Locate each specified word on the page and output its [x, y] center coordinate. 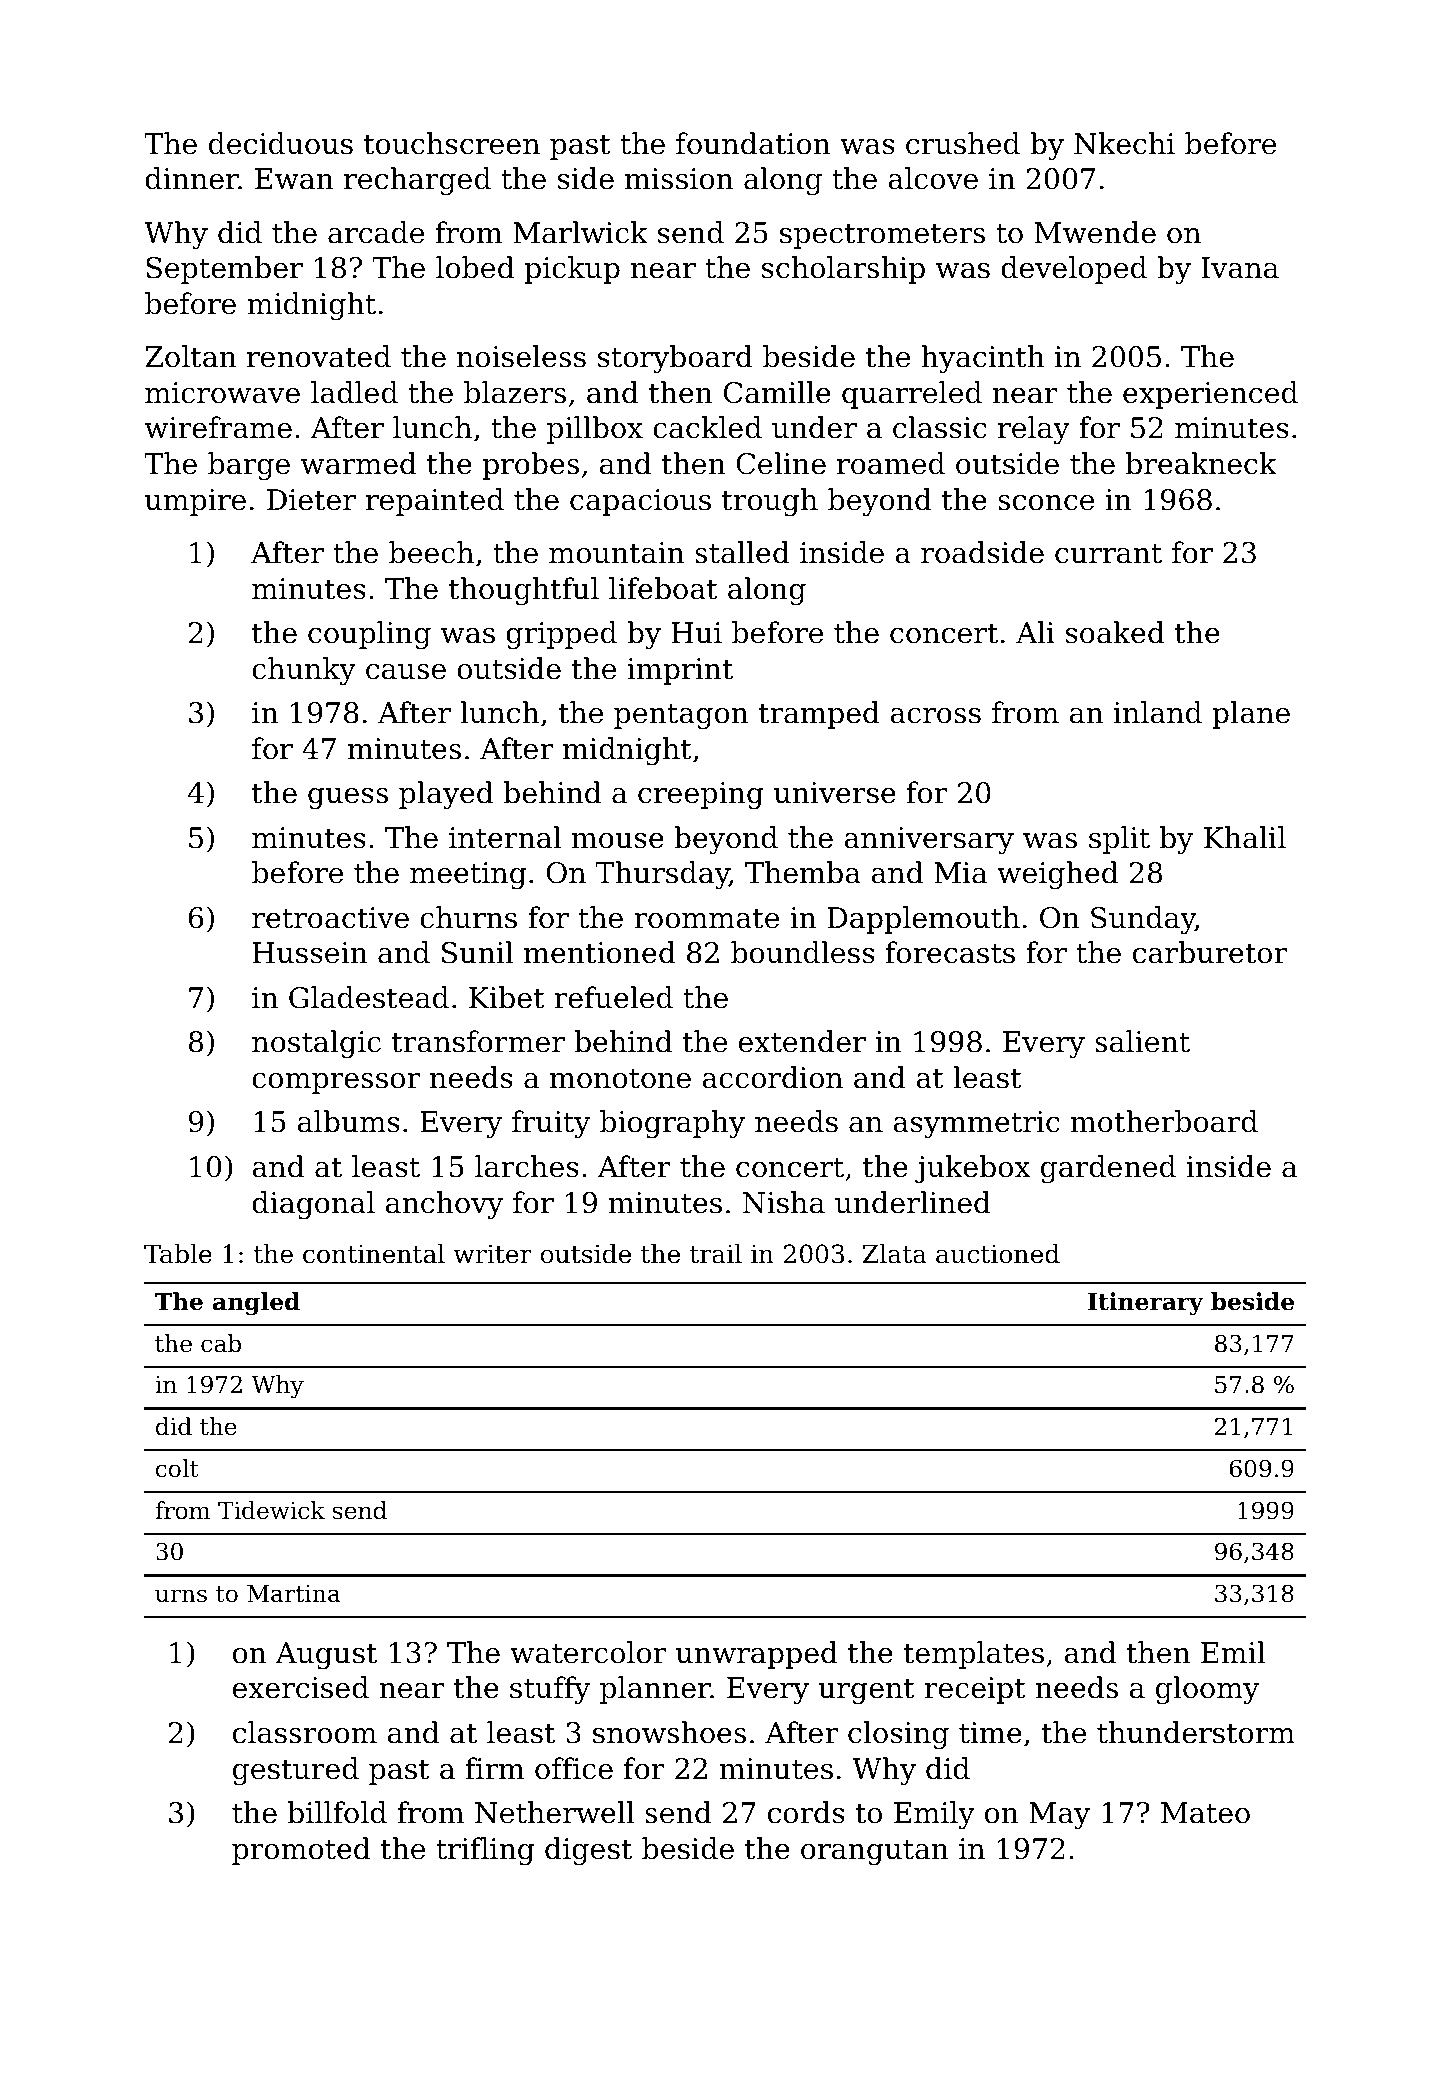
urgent [867, 1691]
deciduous [281, 143]
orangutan [875, 1852]
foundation [753, 143]
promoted [301, 1851]
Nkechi [1124, 143]
